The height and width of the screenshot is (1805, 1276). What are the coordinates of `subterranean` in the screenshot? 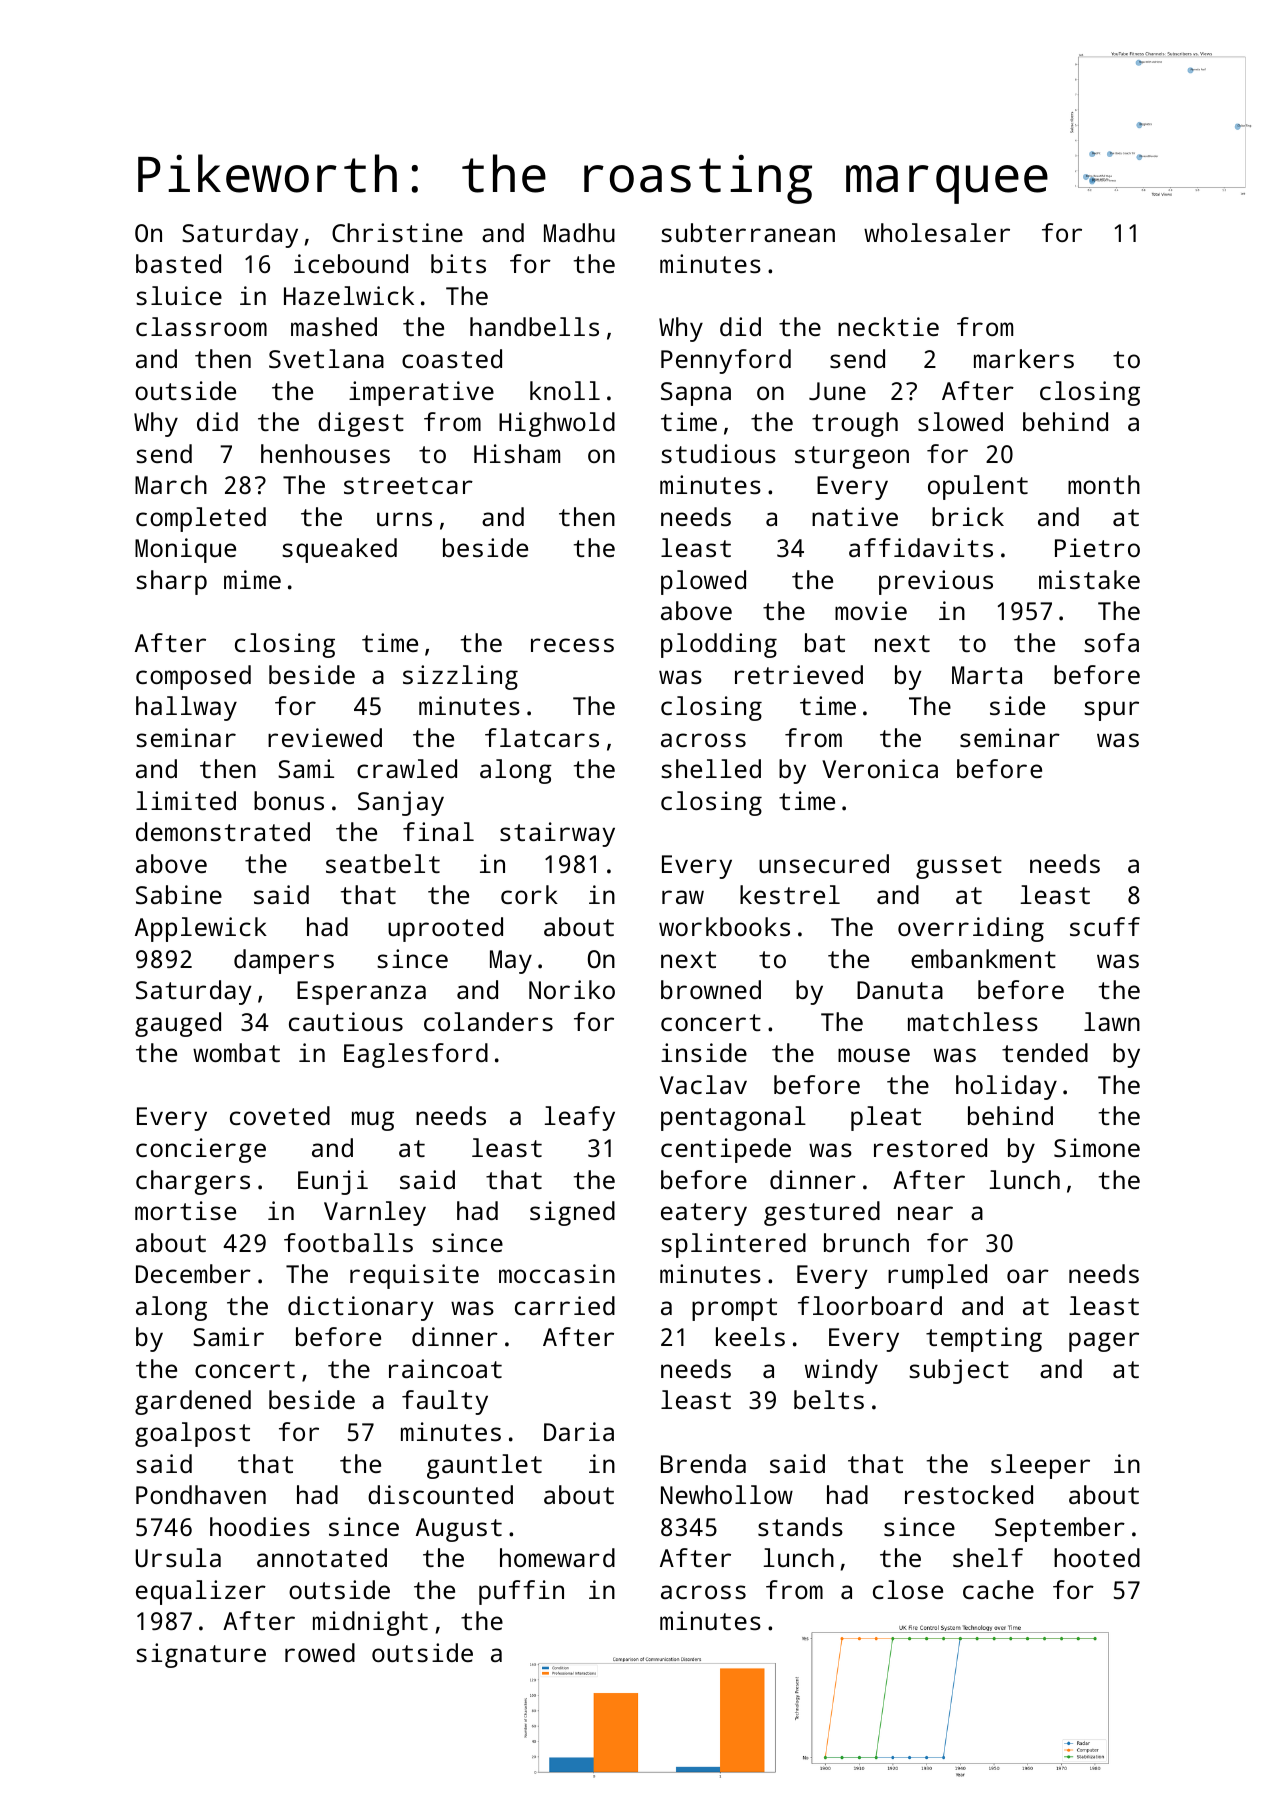 It's located at (748, 232).
